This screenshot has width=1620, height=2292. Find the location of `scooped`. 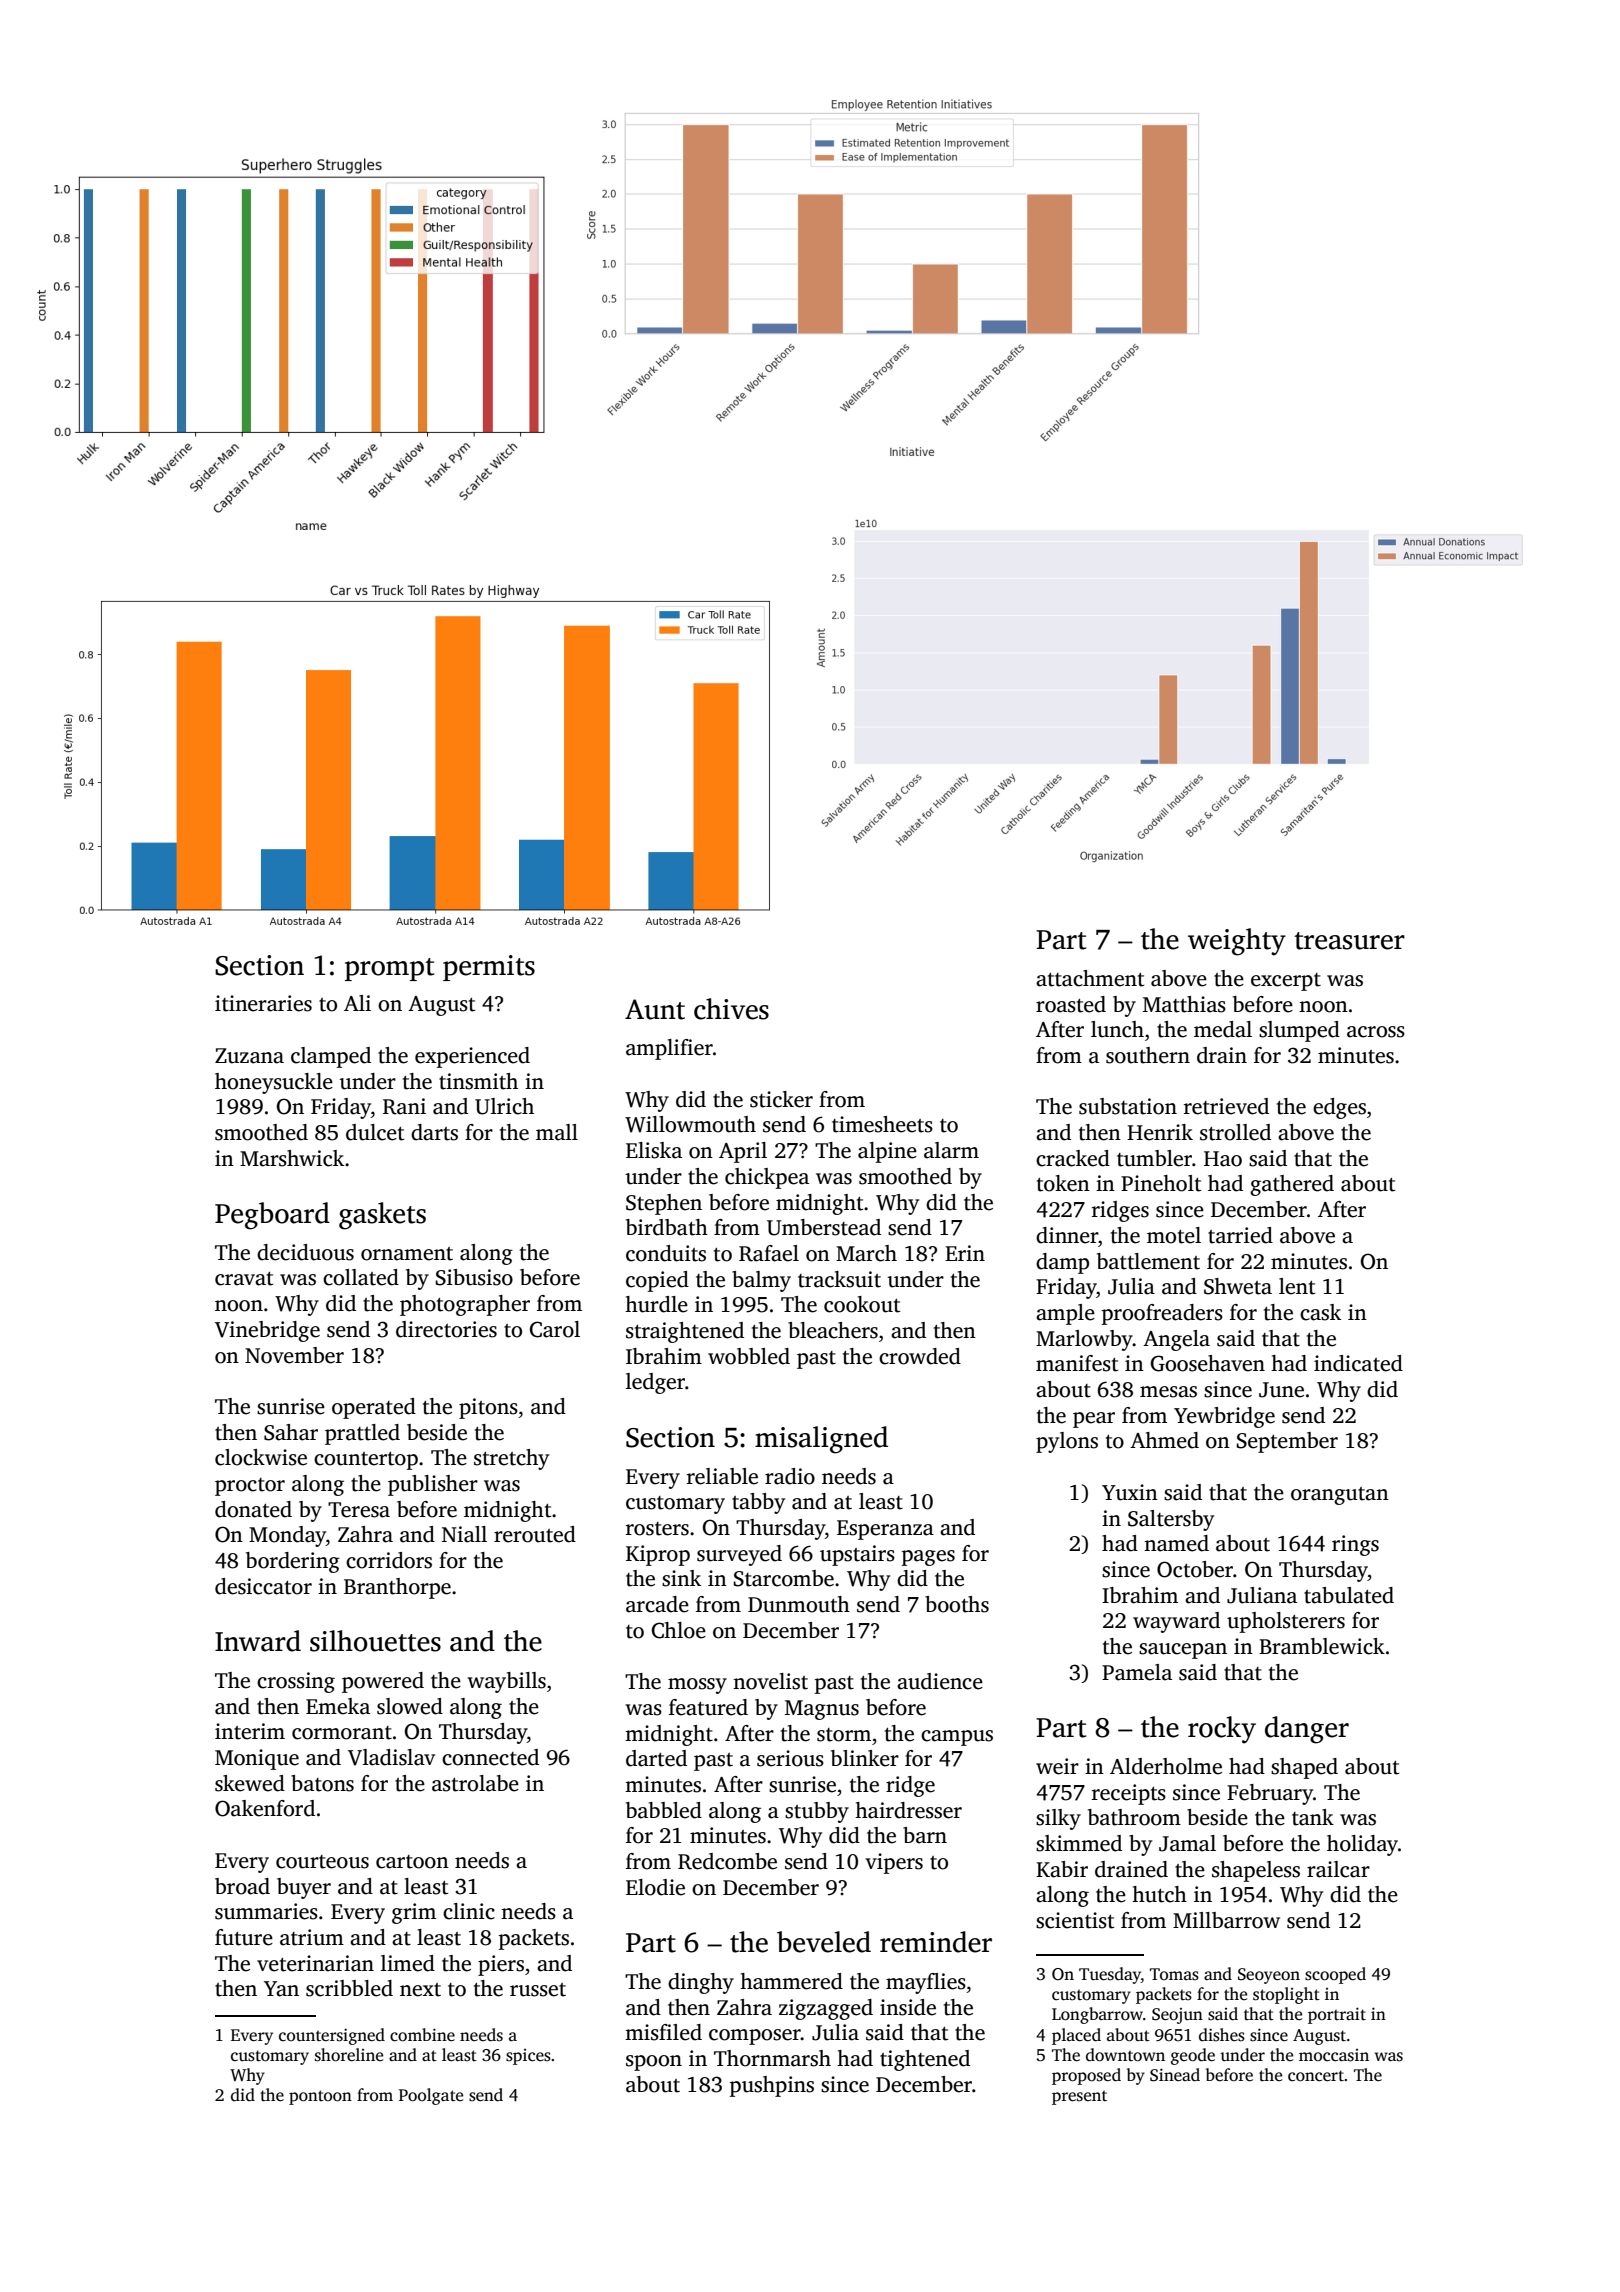

scooped is located at coordinates (1335, 1975).
